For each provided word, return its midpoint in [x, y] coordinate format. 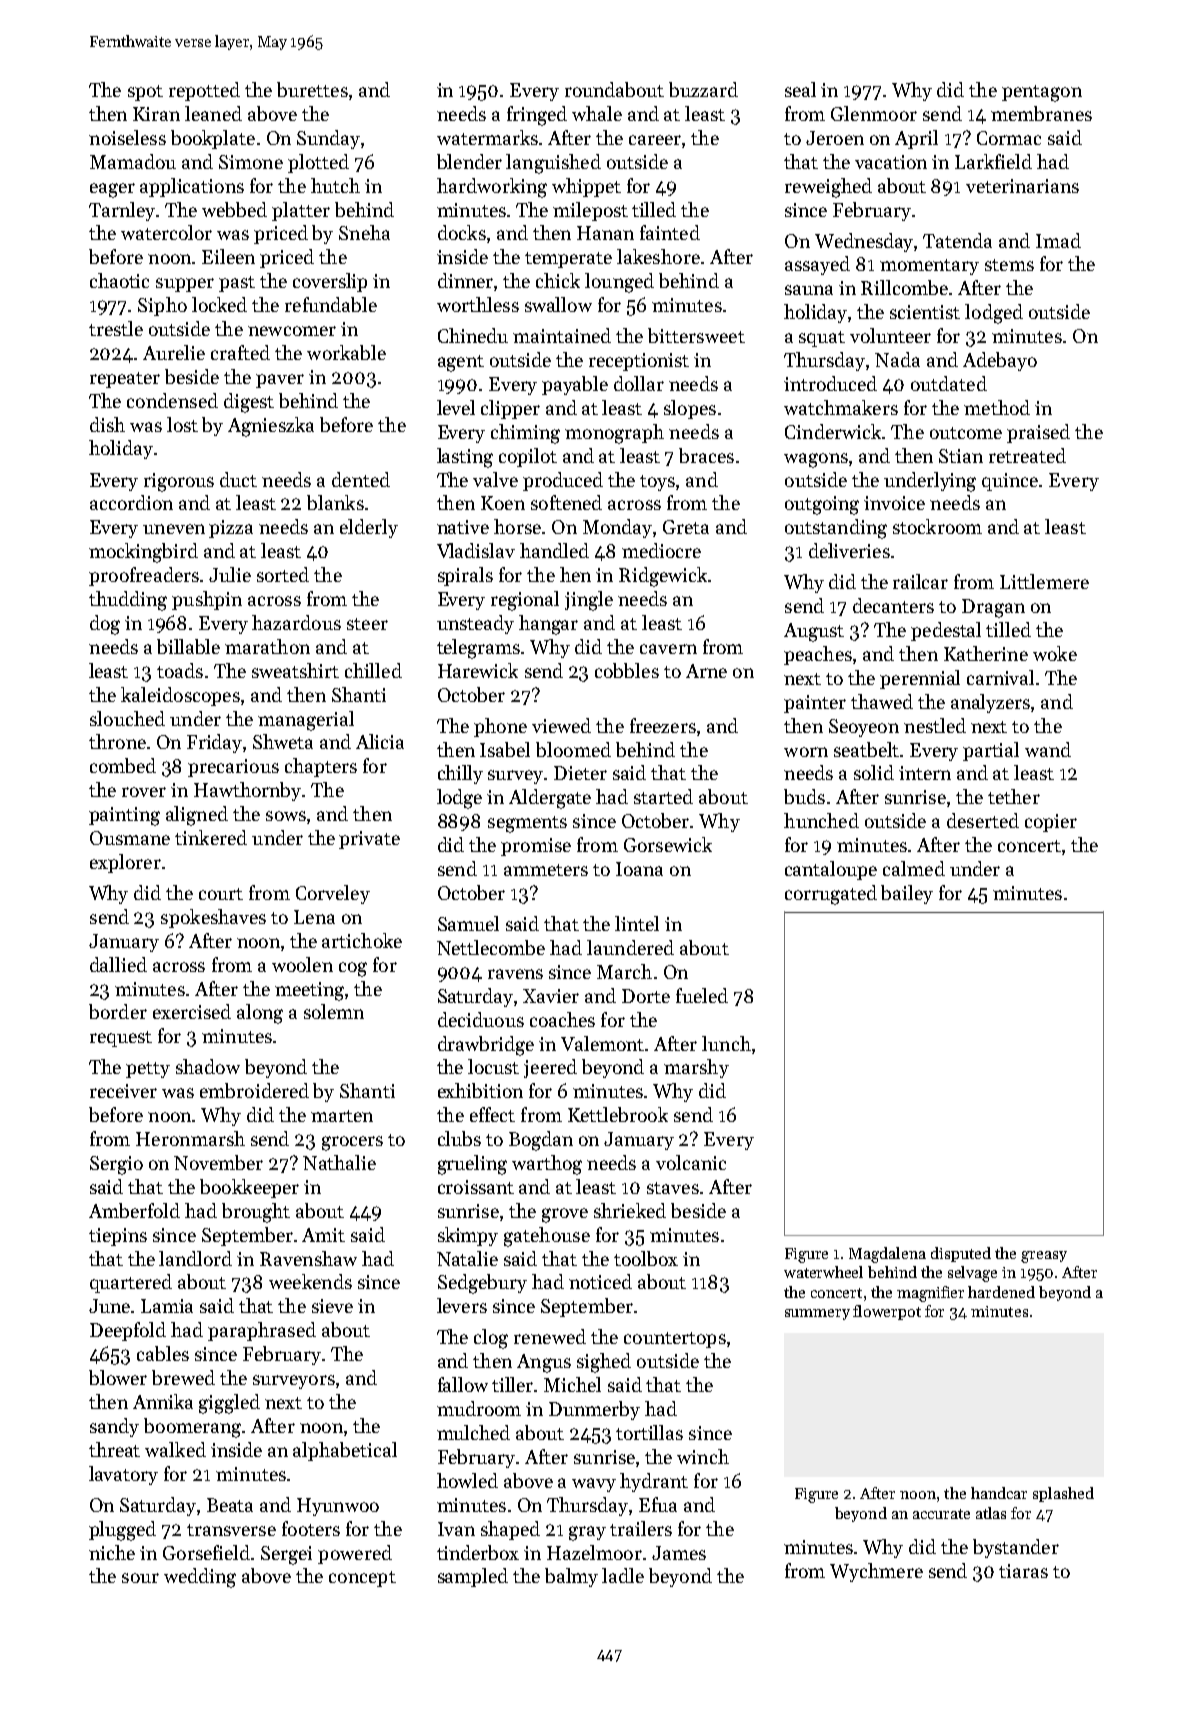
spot [145, 93]
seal [800, 89]
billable [188, 646]
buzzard [703, 89]
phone [500, 727]
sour [140, 1578]
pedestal [946, 631]
